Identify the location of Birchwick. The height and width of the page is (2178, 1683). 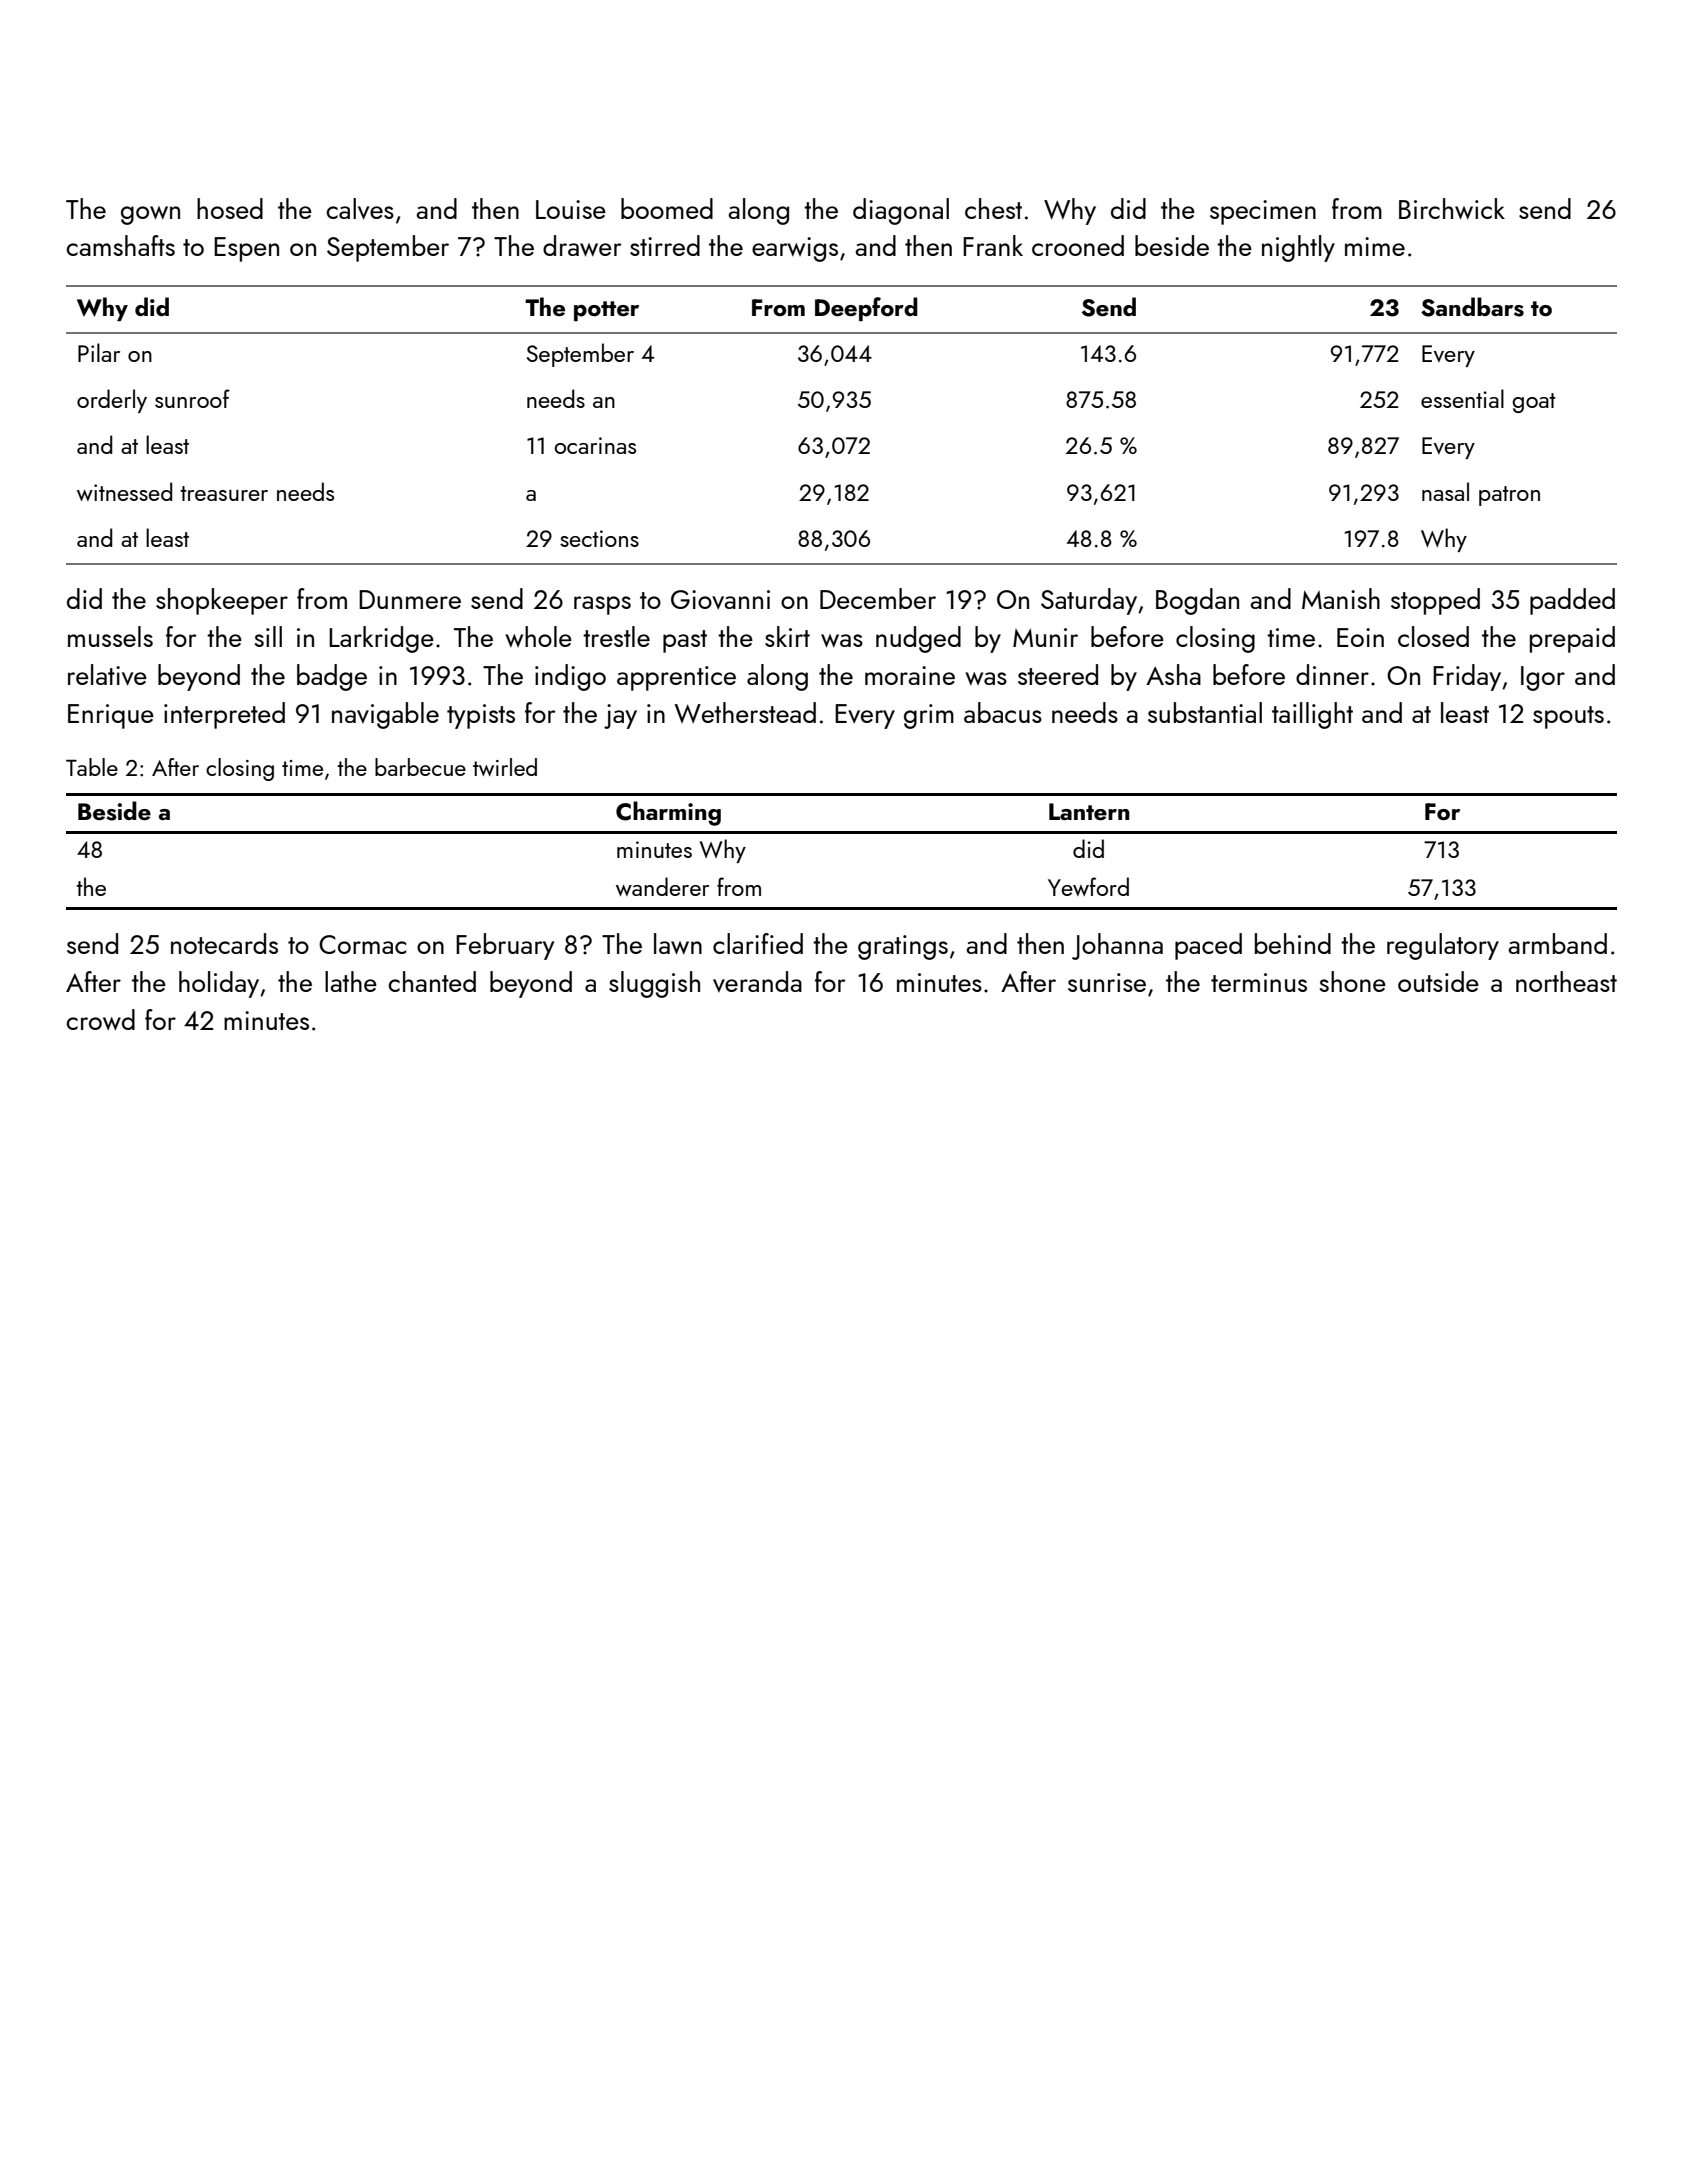
(1452, 209).
